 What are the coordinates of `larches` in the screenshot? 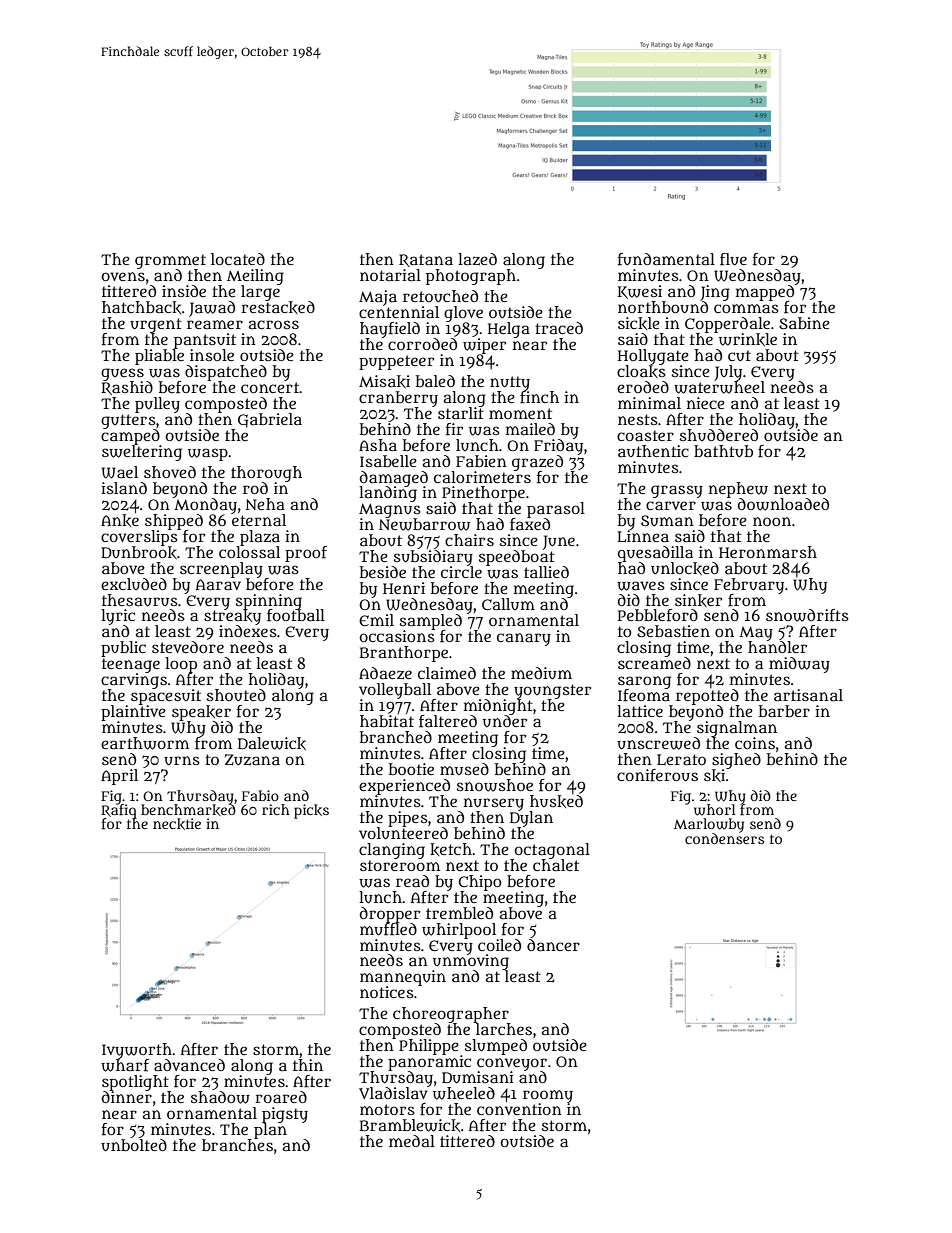 It's located at (504, 1029).
